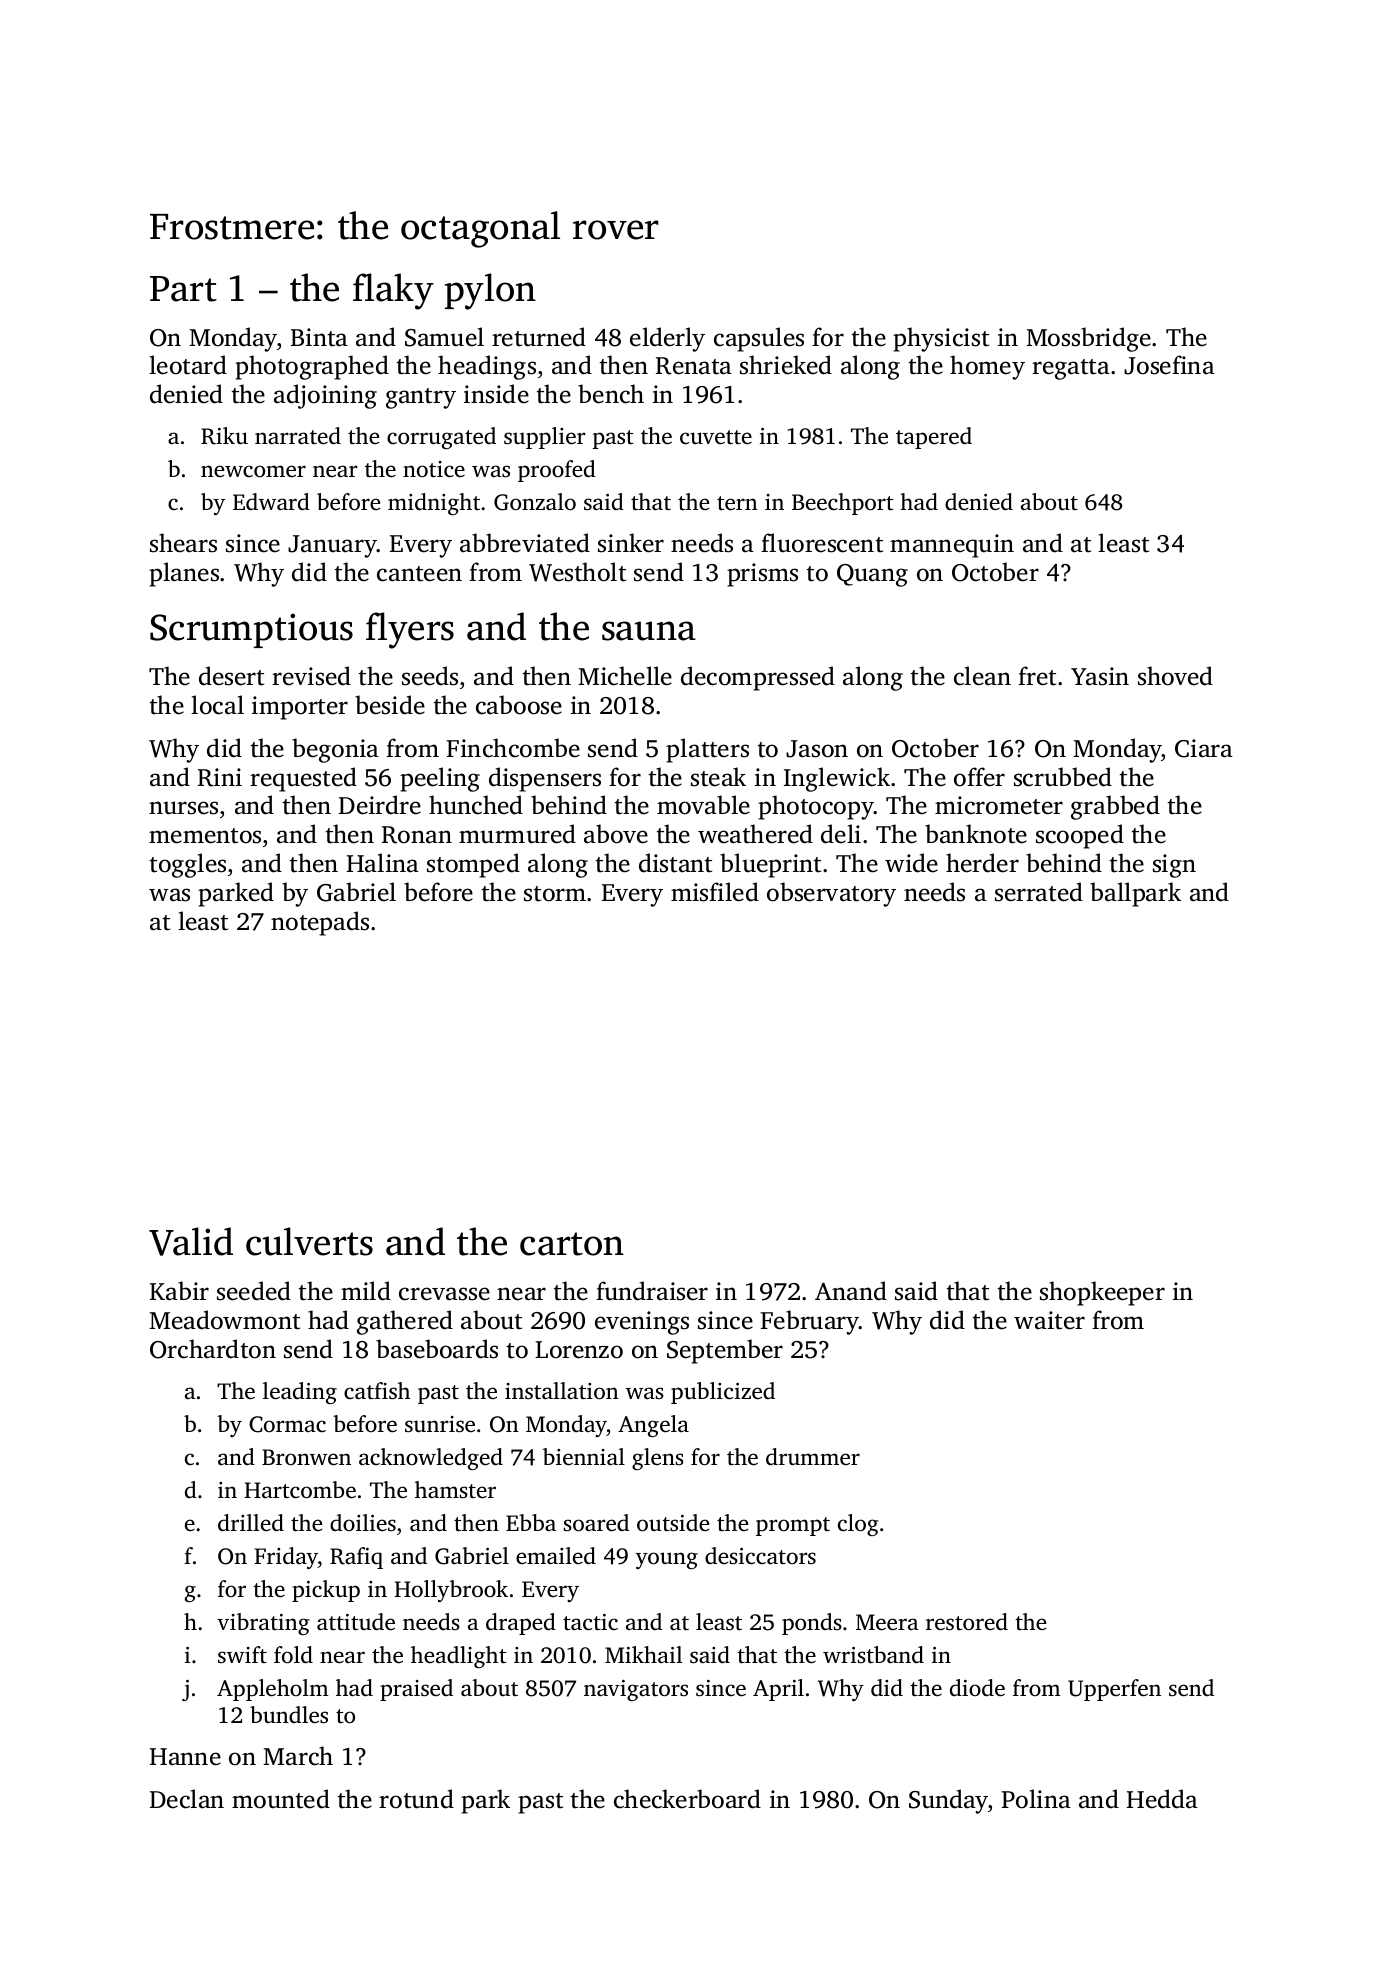 This screenshot has height=1969, width=1386. Describe the element at coordinates (1162, 1799) in the screenshot. I see `Hedda` at that location.
